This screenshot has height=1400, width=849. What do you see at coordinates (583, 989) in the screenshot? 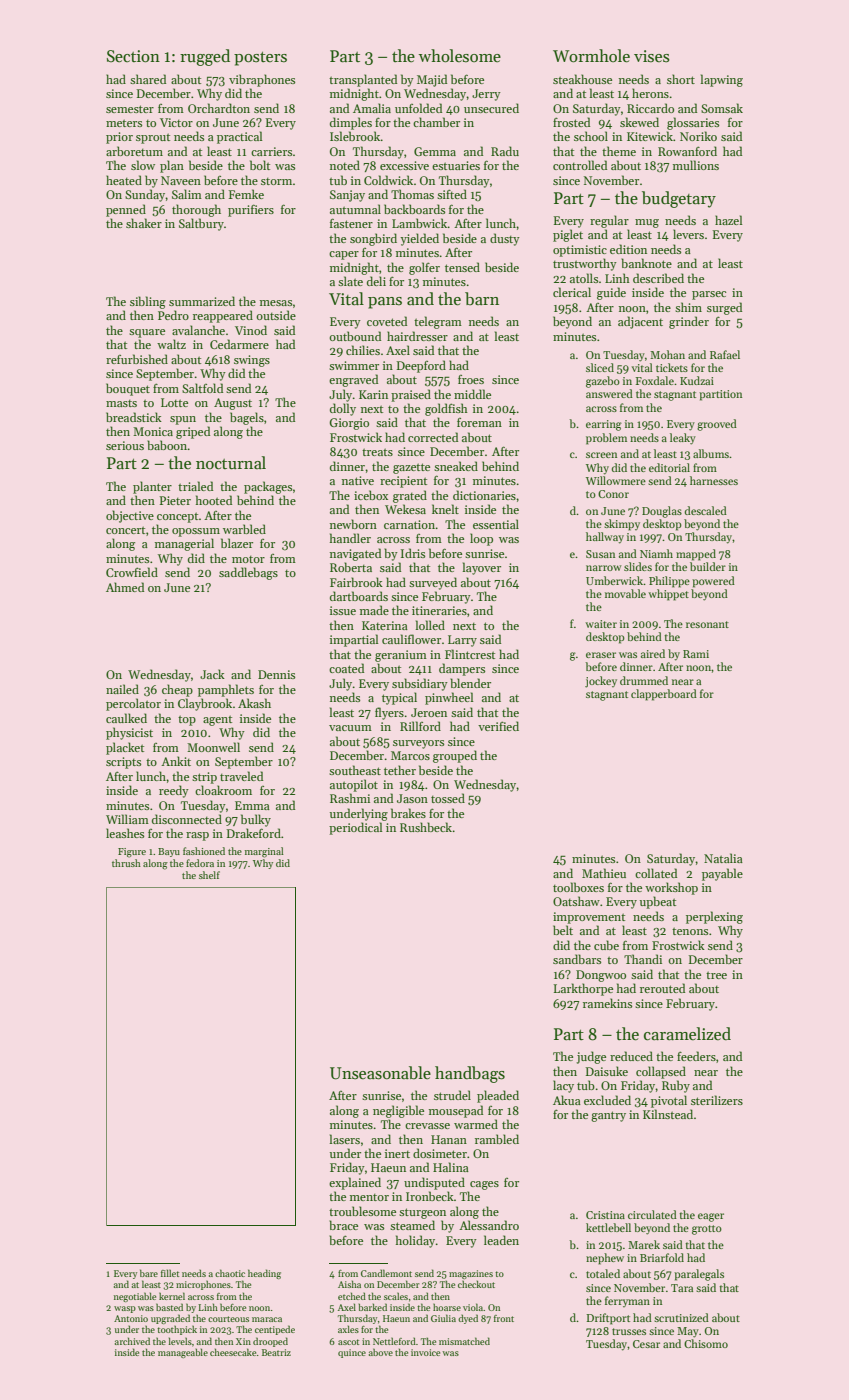
I see `Larkthorpe` at bounding box center [583, 989].
